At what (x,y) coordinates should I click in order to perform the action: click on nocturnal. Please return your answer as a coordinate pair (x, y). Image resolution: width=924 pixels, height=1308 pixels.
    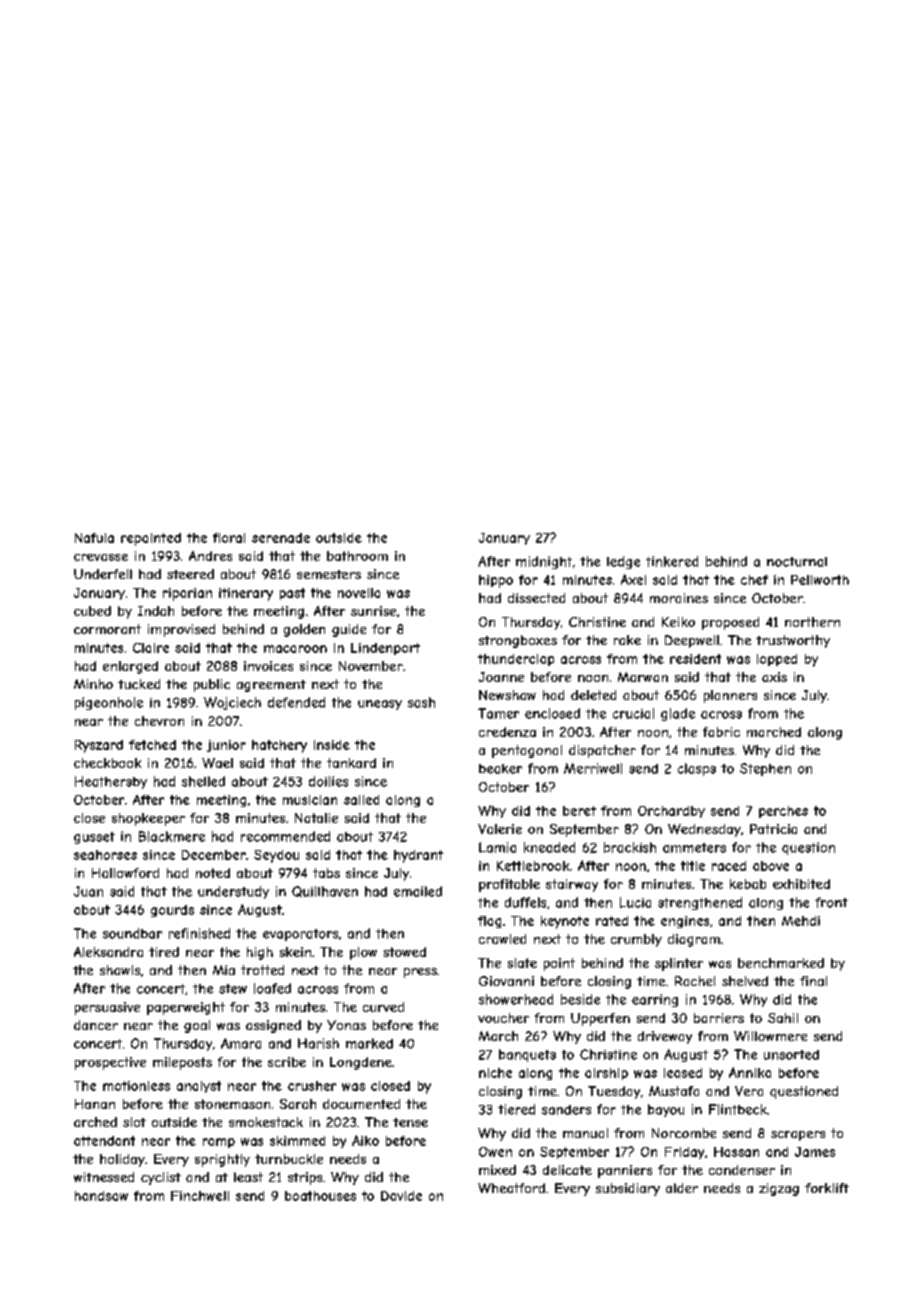
    Looking at the image, I should click on (797, 562).
